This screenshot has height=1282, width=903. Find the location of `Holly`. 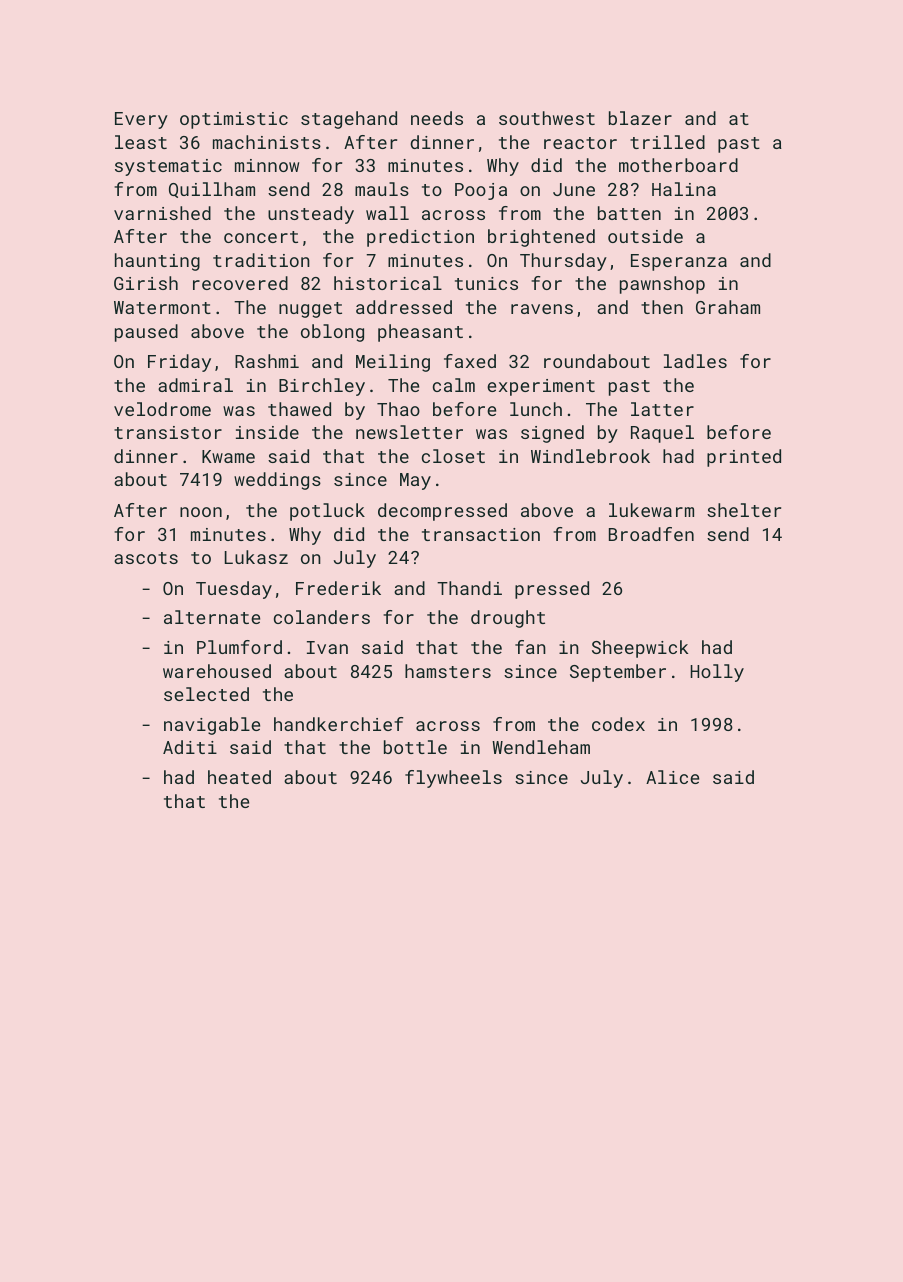

Holly is located at coordinates (717, 673).
